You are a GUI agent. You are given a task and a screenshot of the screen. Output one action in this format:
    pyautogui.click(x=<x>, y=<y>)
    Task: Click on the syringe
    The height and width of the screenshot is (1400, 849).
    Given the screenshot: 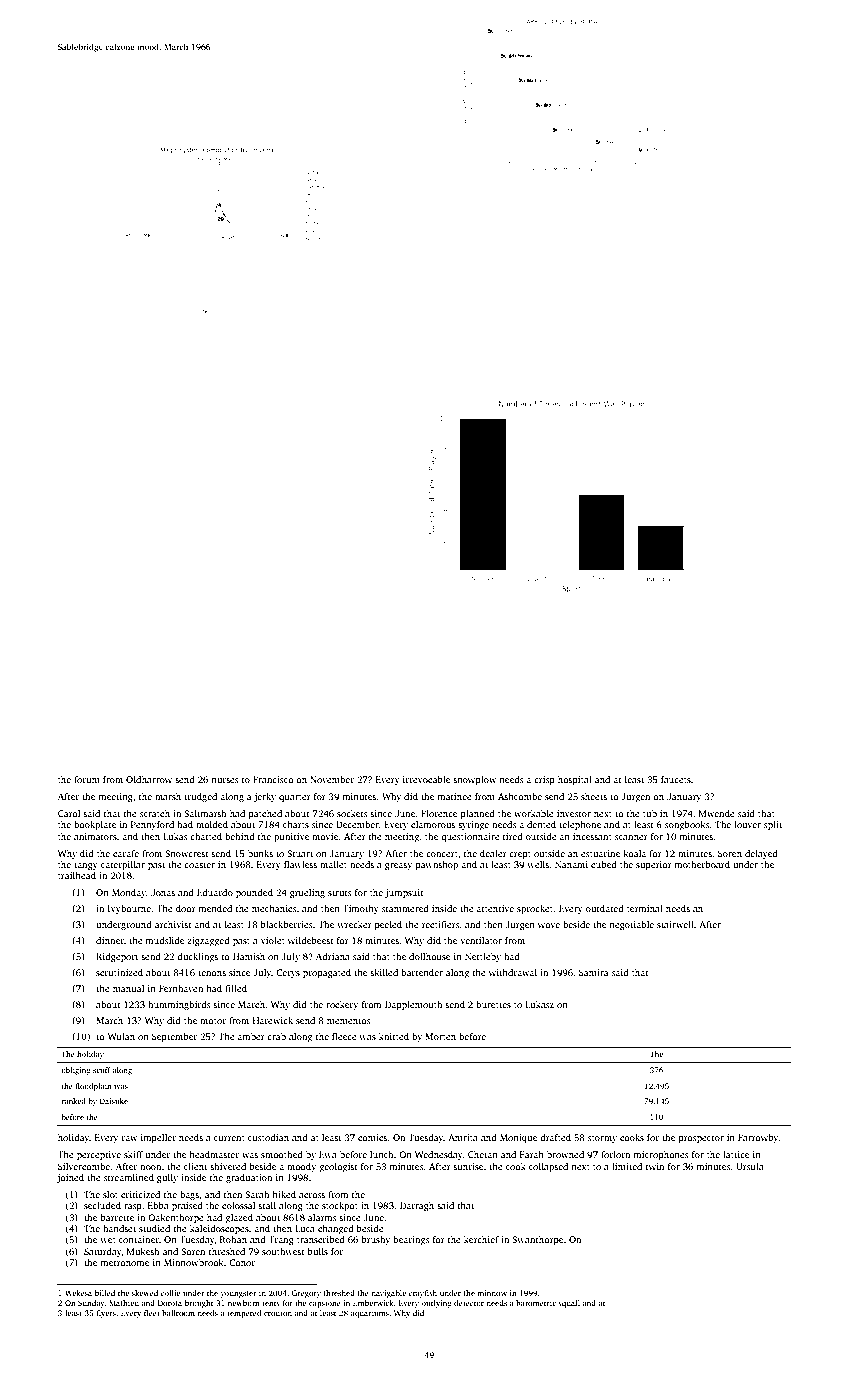 What is the action you would take?
    pyautogui.click(x=473, y=825)
